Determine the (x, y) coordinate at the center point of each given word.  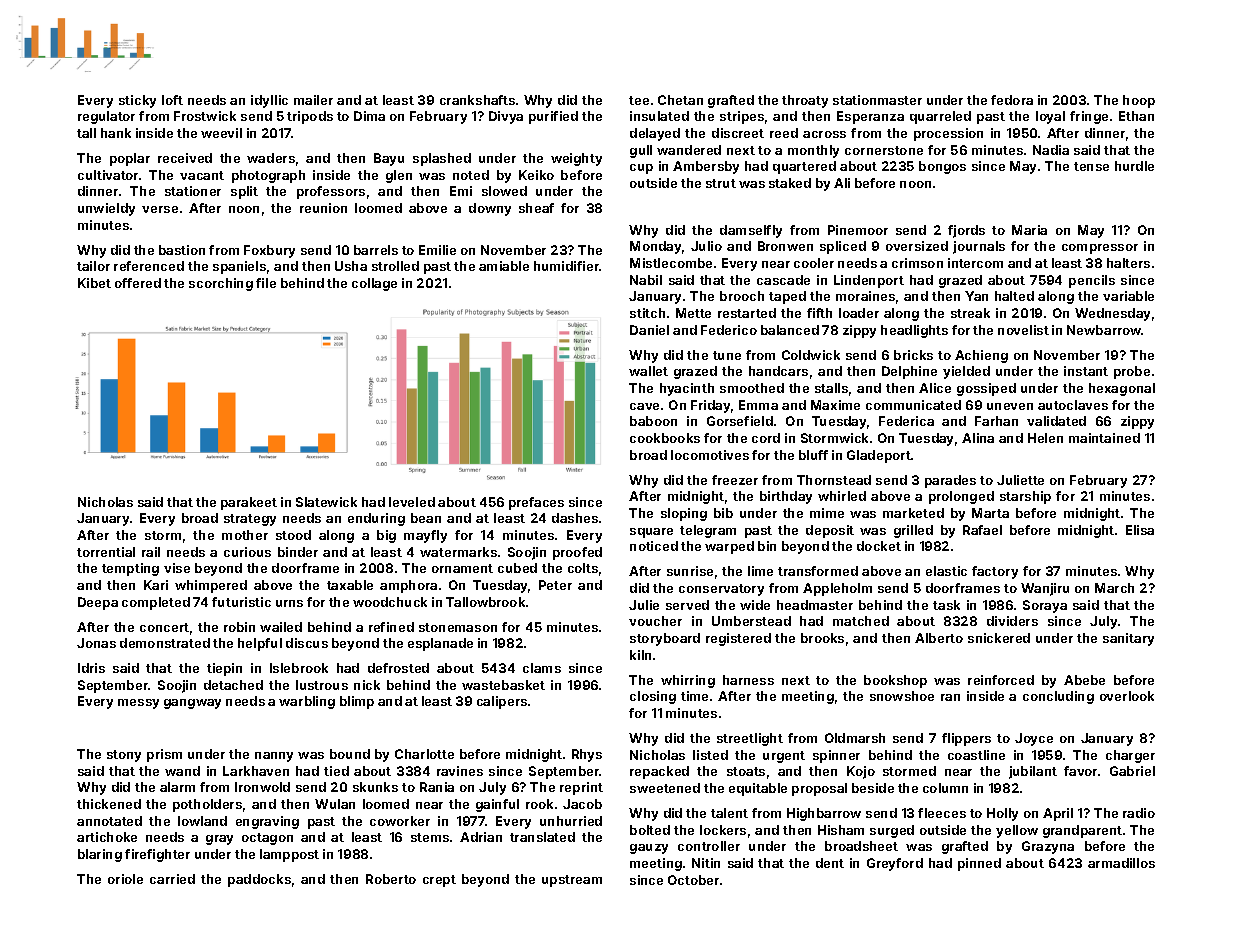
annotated (109, 821)
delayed (655, 134)
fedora (1012, 100)
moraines (865, 296)
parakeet (249, 503)
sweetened (665, 788)
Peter (555, 585)
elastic (946, 571)
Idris (91, 668)
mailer (313, 100)
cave (644, 406)
